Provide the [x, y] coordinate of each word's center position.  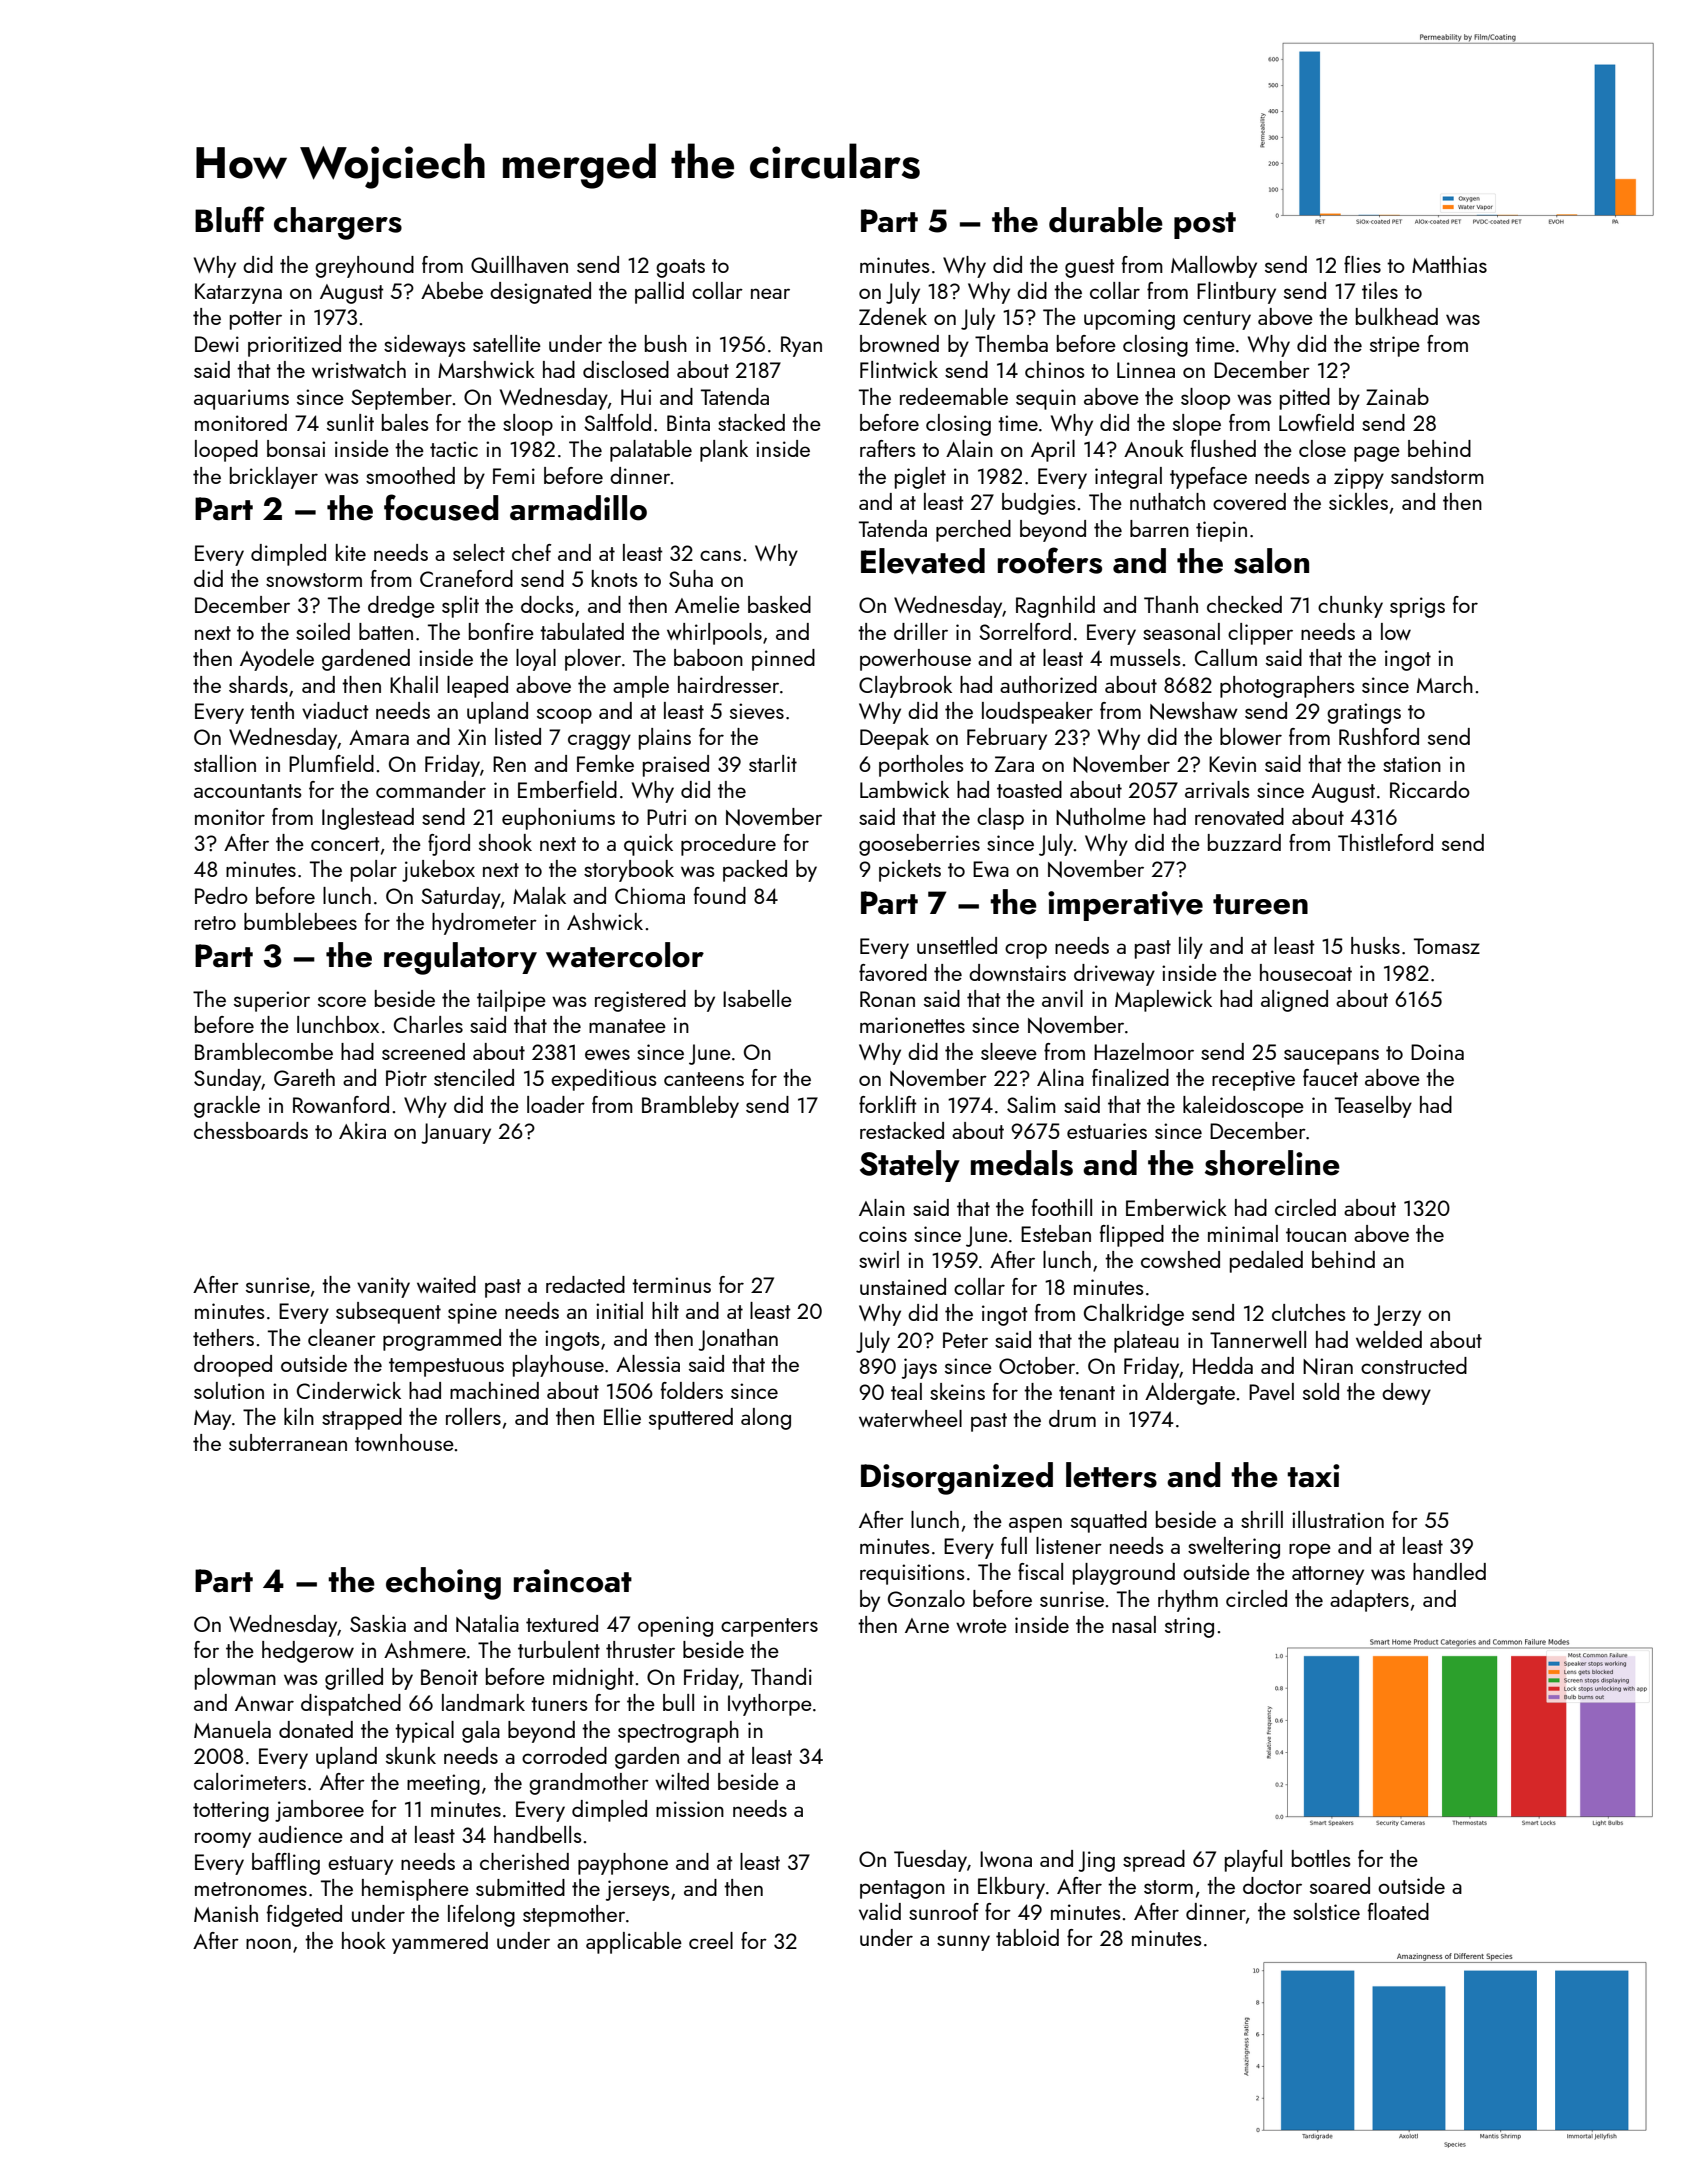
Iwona [1006, 1859]
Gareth [304, 1077]
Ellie [622, 1416]
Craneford [466, 578]
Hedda [1223, 1365]
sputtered [691, 1419]
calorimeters [250, 1781]
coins [883, 1234]
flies [1362, 264]
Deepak [894, 739]
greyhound [364, 267]
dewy [1406, 1394]
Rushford [1379, 736]
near [770, 293]
